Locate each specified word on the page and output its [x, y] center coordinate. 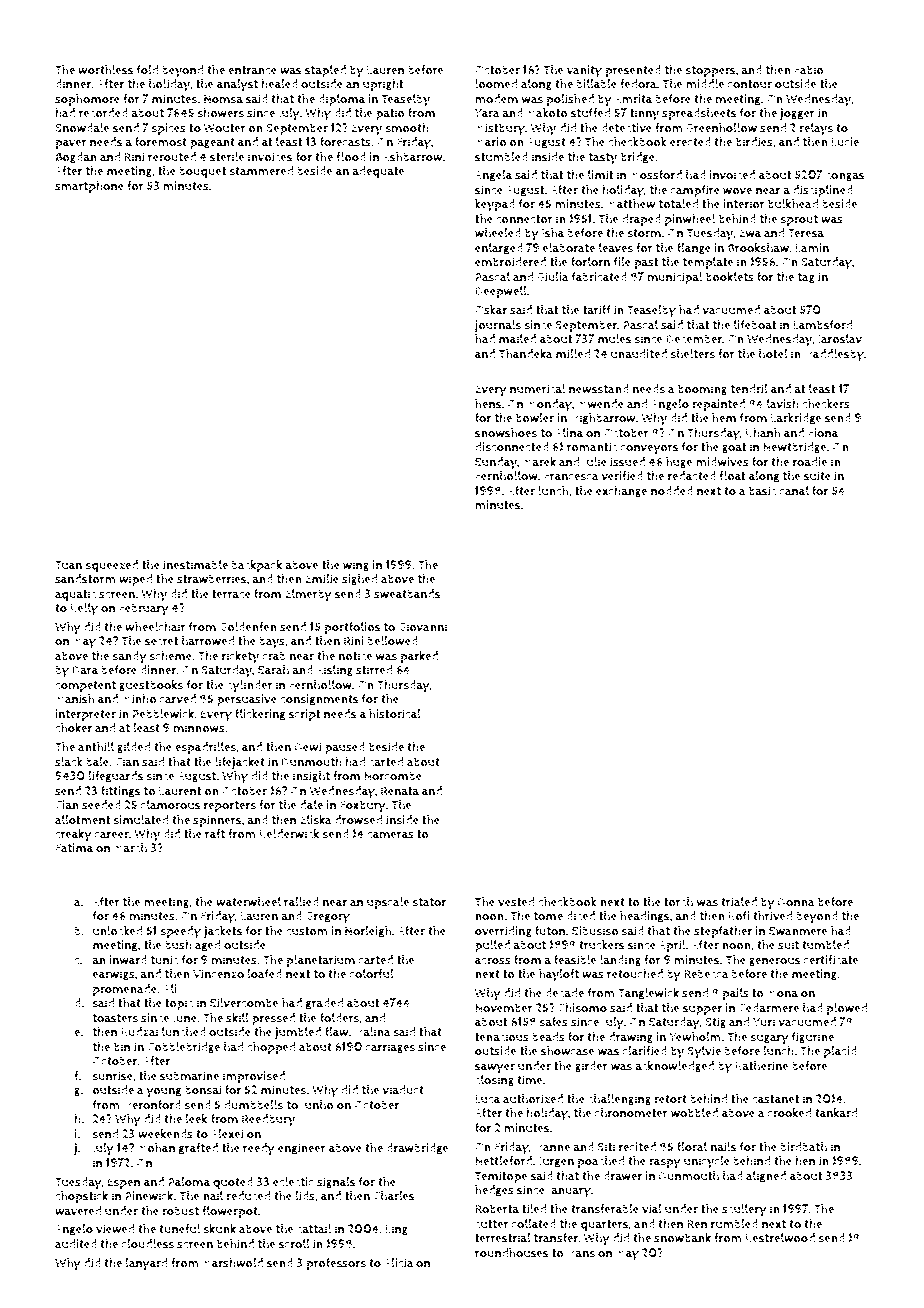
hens [488, 404]
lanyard [146, 1264]
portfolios [352, 628]
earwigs [113, 975]
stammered [261, 171]
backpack [256, 566]
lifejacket [240, 763]
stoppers [710, 72]
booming [702, 390]
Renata [400, 790]
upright [383, 85]
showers [220, 113]
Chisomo [582, 1008]
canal [794, 490]
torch [678, 902]
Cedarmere [769, 1008]
